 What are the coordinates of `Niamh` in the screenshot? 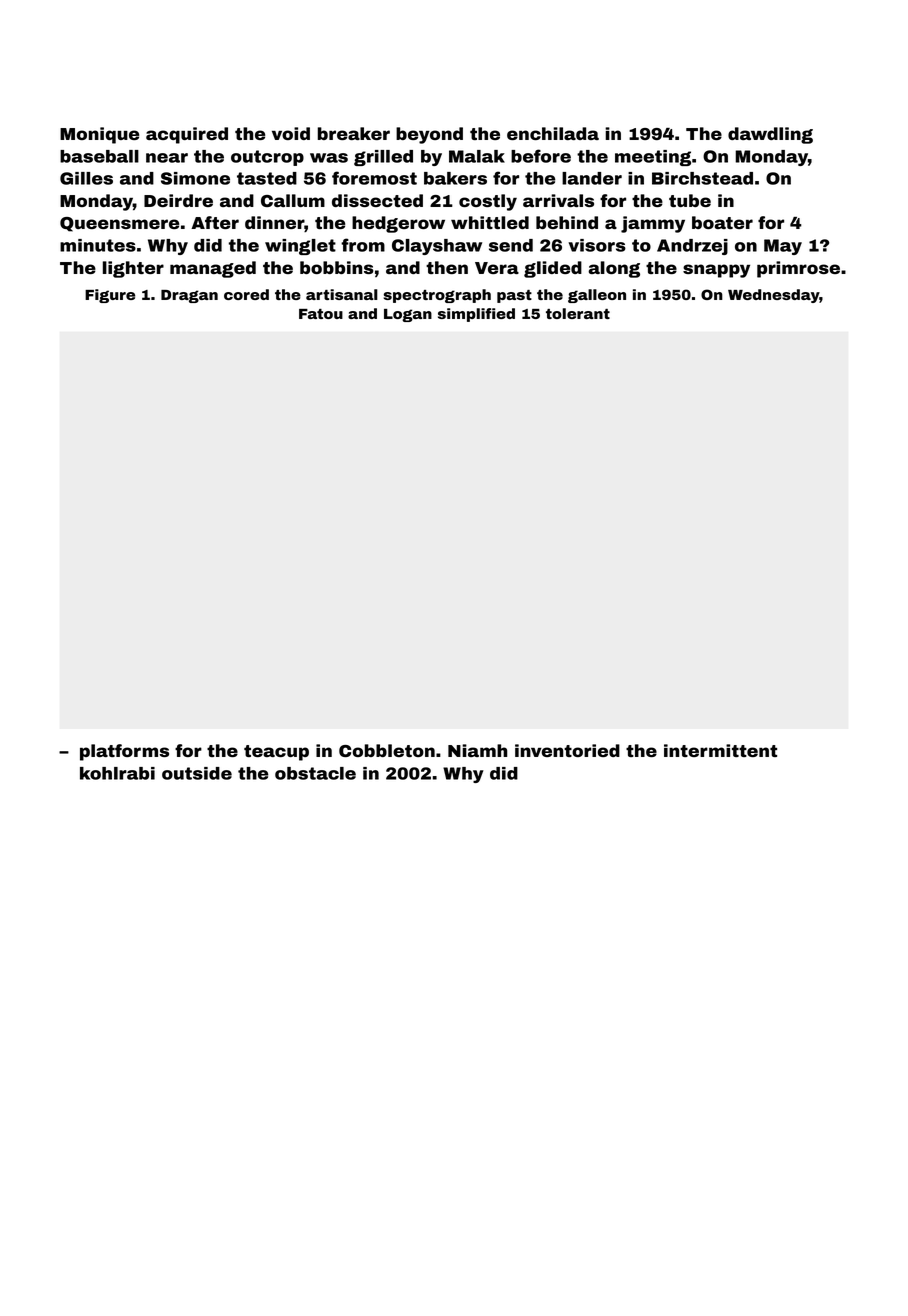 It's located at (477, 750).
